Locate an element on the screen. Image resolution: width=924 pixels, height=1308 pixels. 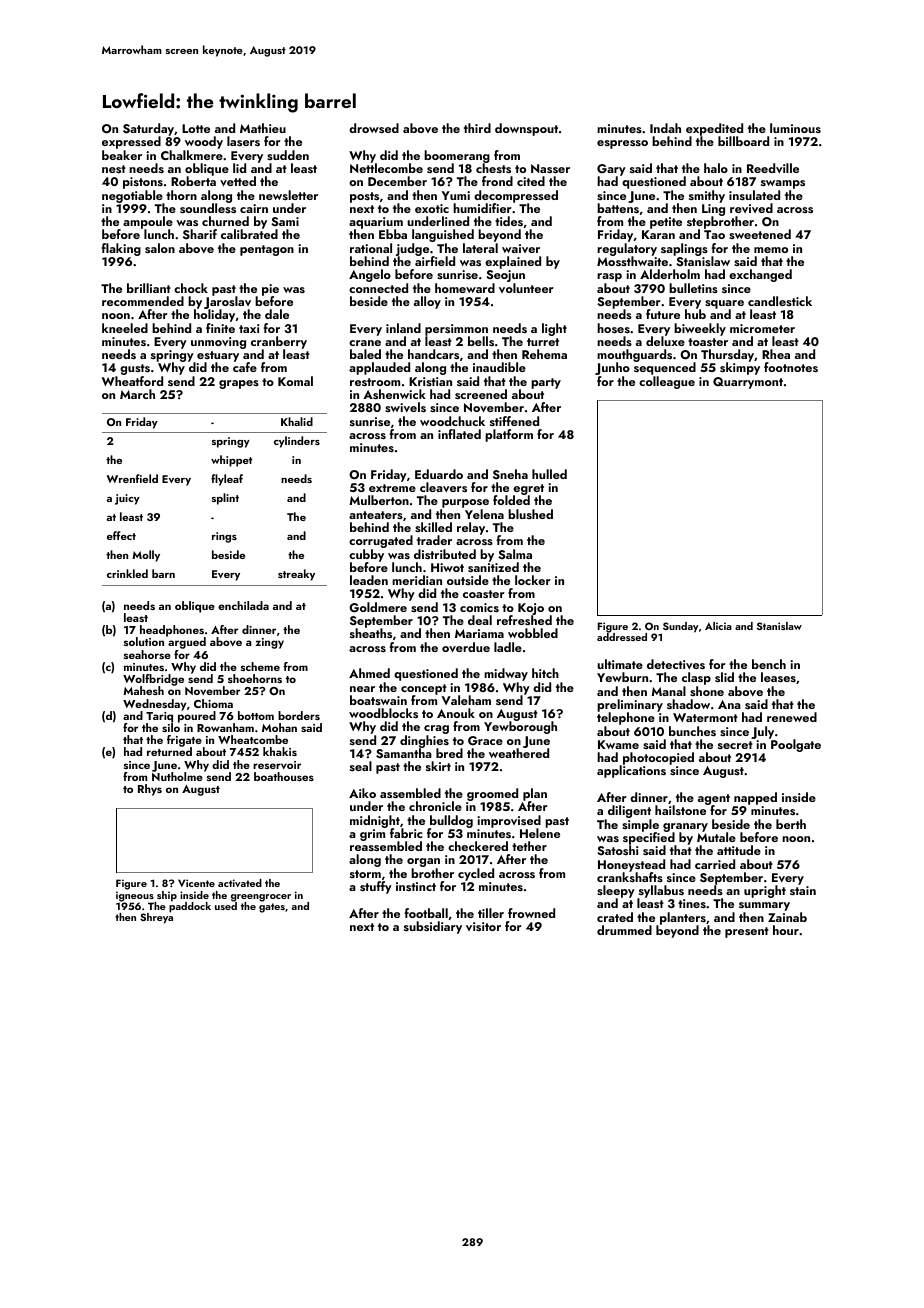
Shreya is located at coordinates (156, 918).
